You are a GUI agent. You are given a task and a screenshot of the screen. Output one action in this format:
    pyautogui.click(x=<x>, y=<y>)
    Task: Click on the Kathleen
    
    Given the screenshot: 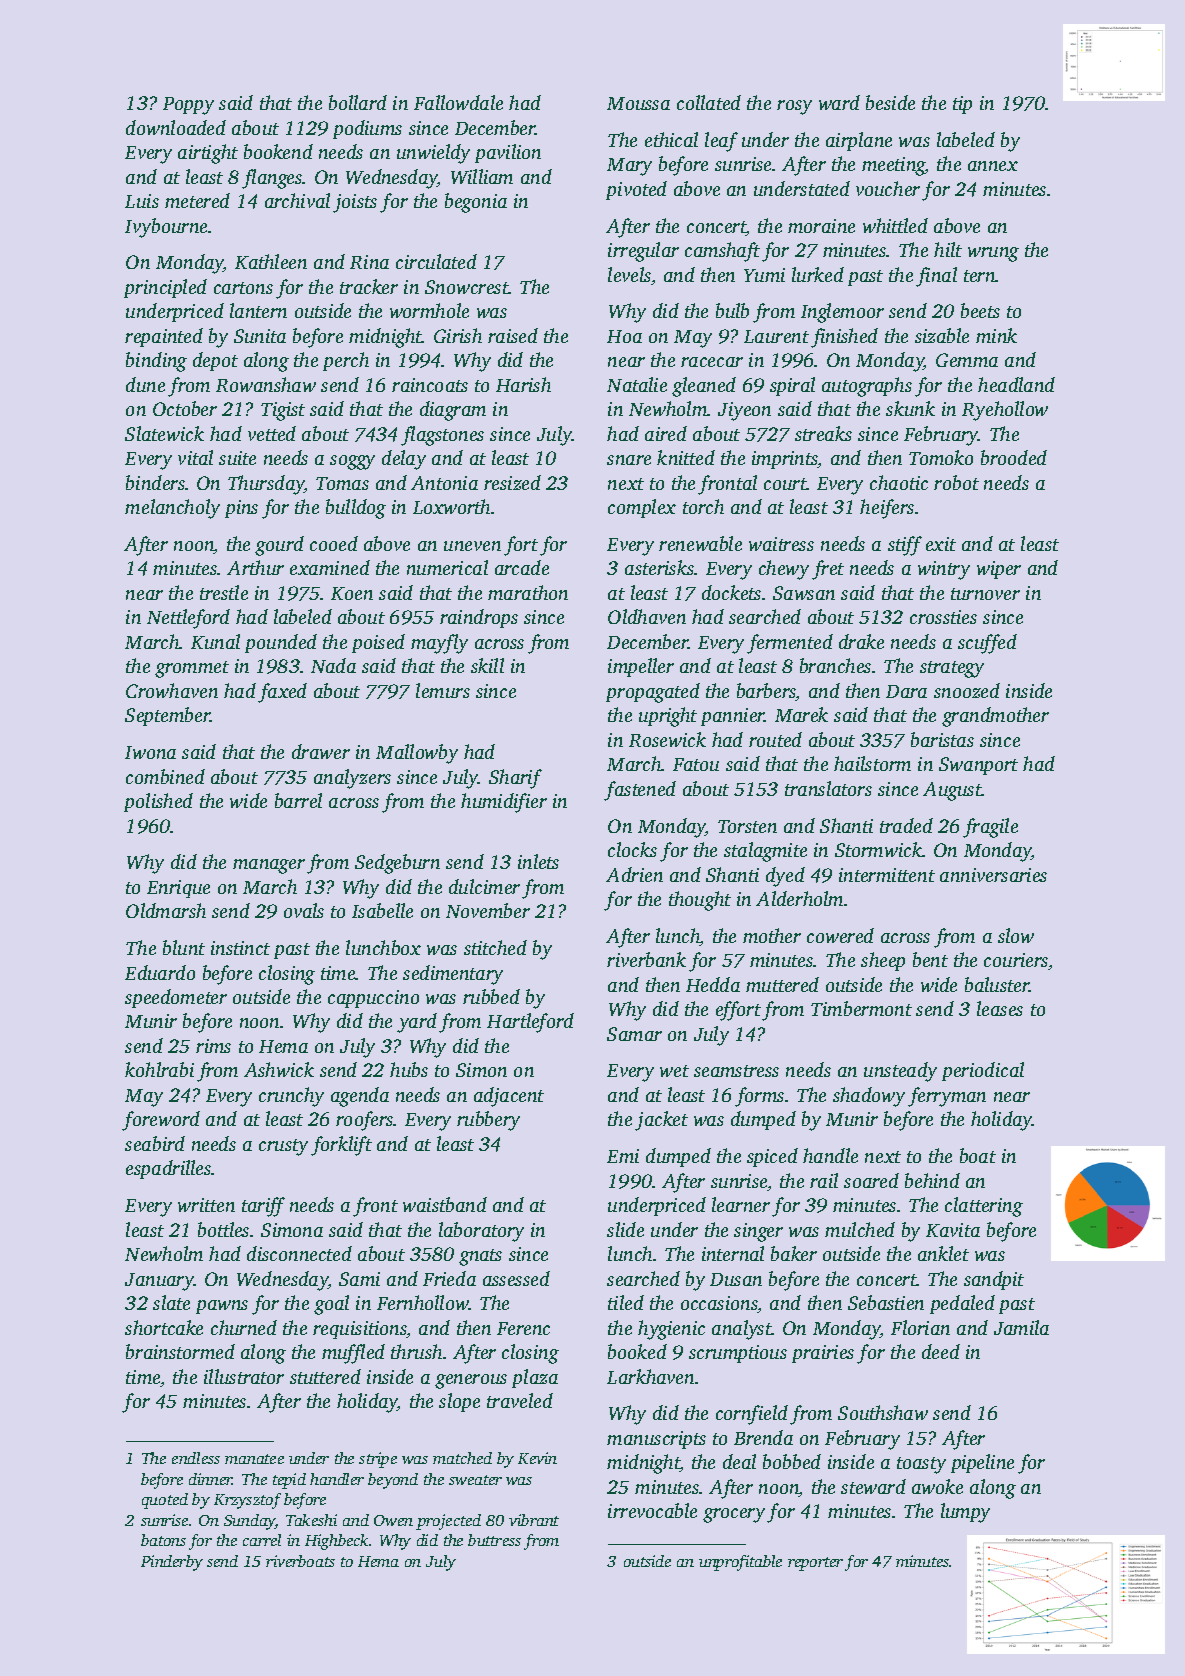 What is the action you would take?
    pyautogui.click(x=271, y=261)
